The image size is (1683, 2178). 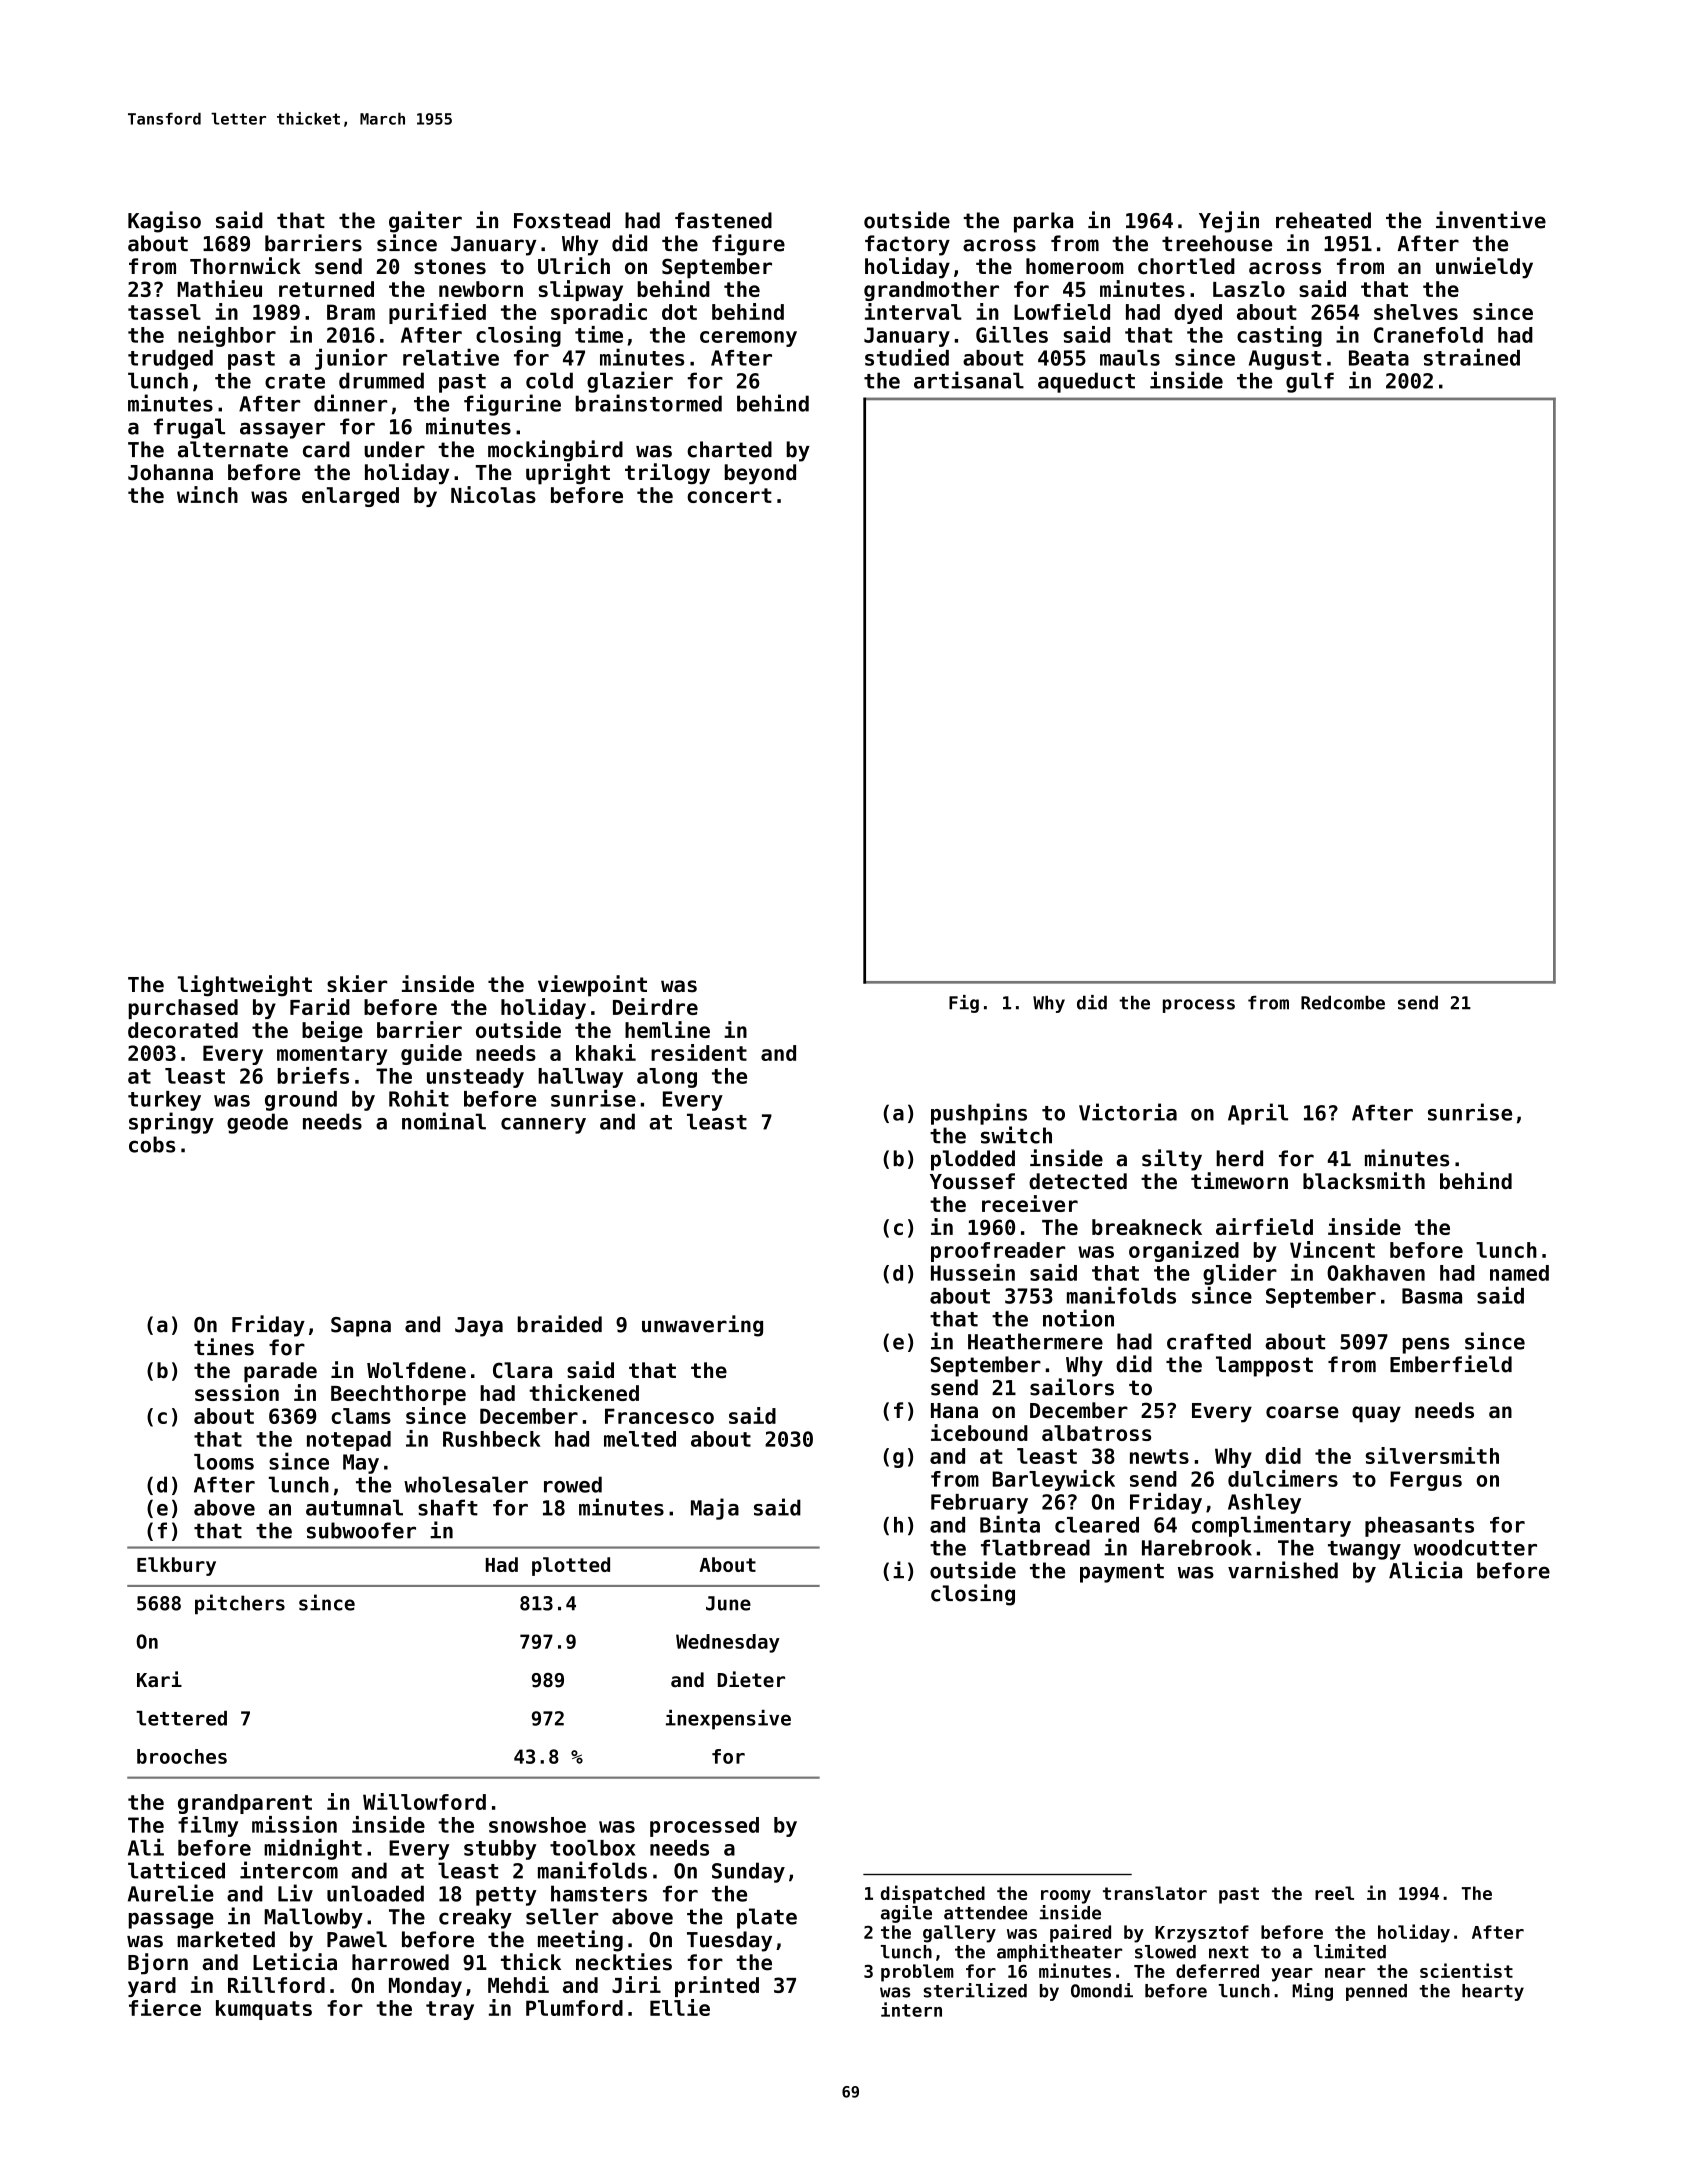 I want to click on concert, so click(x=729, y=495).
